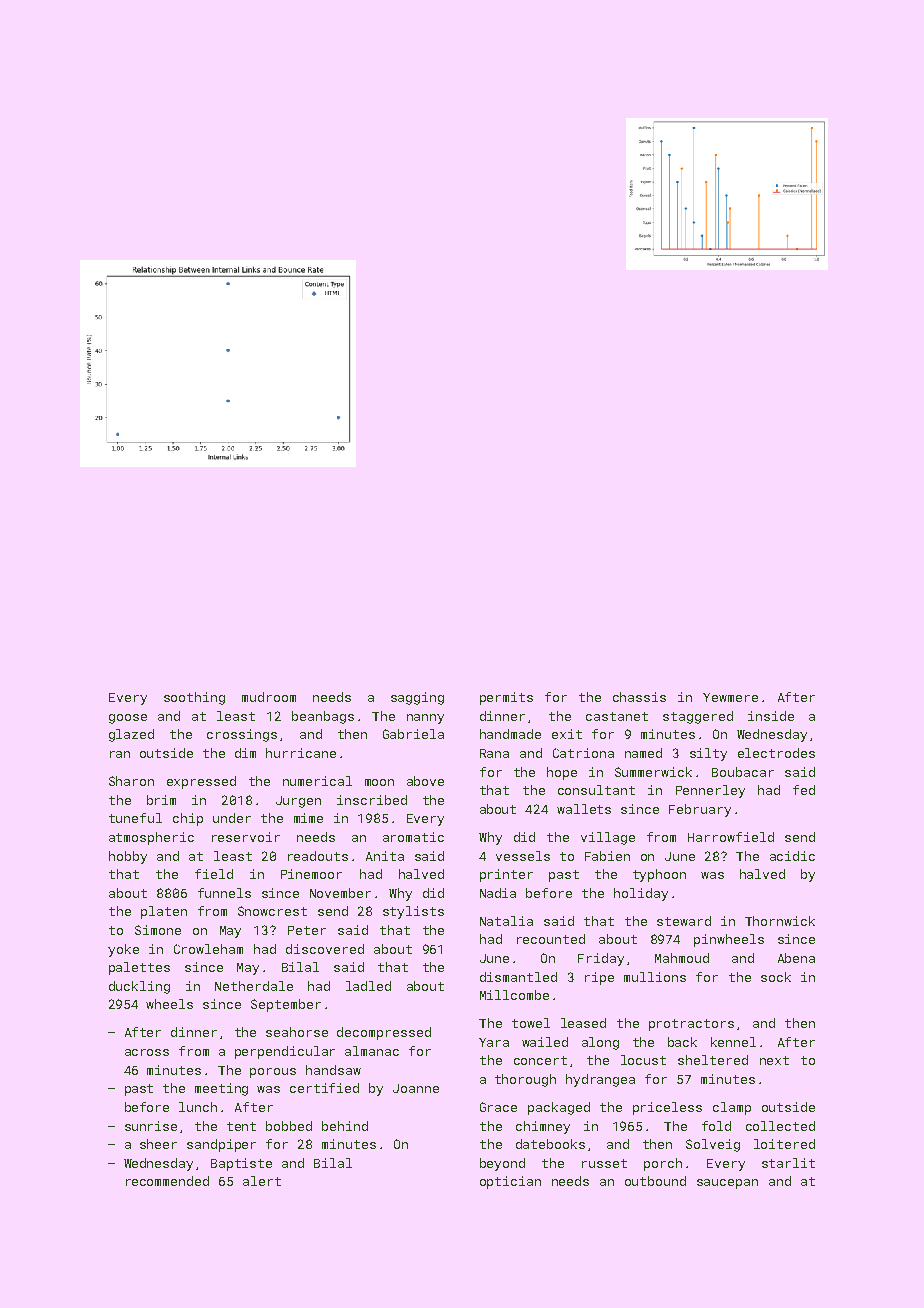 The image size is (924, 1308). What do you see at coordinates (776, 977) in the document?
I see `sock` at bounding box center [776, 977].
